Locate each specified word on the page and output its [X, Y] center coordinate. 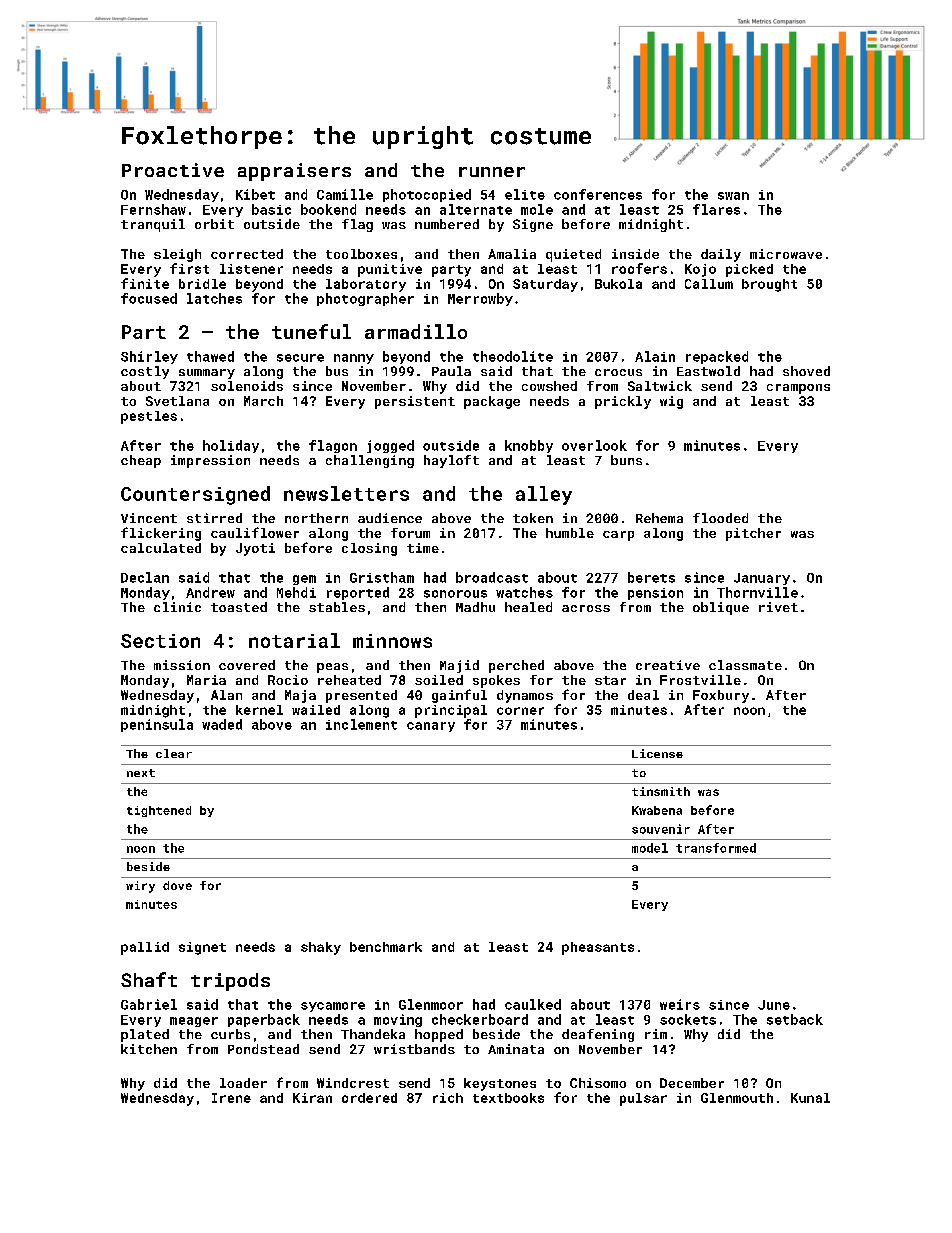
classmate [745, 665]
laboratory [366, 285]
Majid [459, 666]
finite [145, 283]
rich [448, 1098]
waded [222, 724]
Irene [231, 1098]
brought [769, 285]
